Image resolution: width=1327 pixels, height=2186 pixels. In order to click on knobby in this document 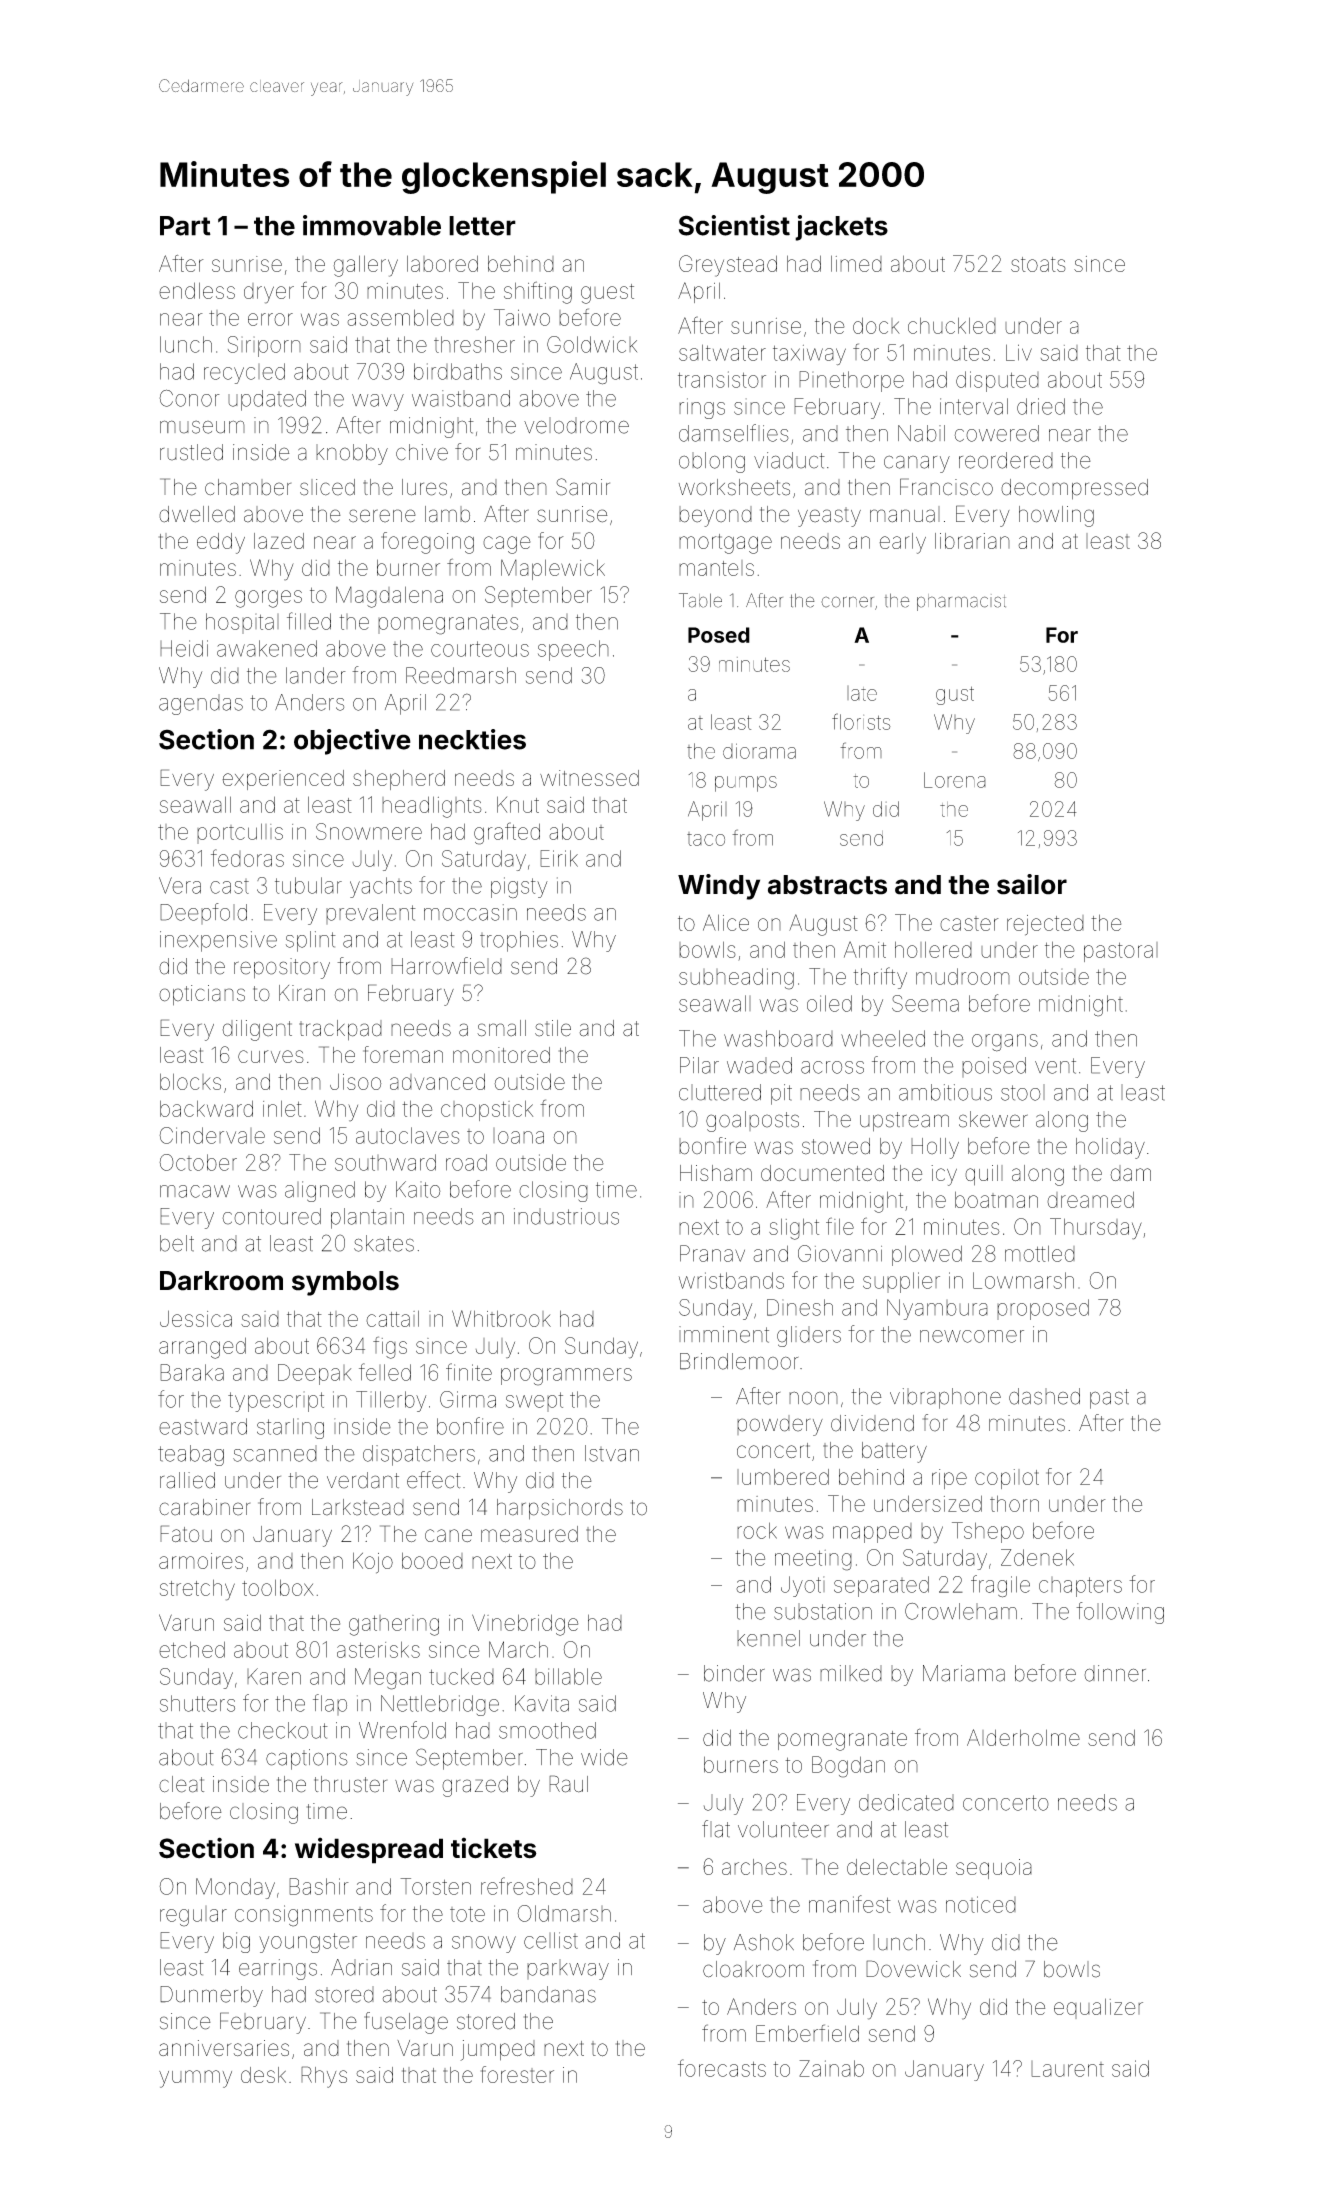, I will do `click(352, 454)`.
